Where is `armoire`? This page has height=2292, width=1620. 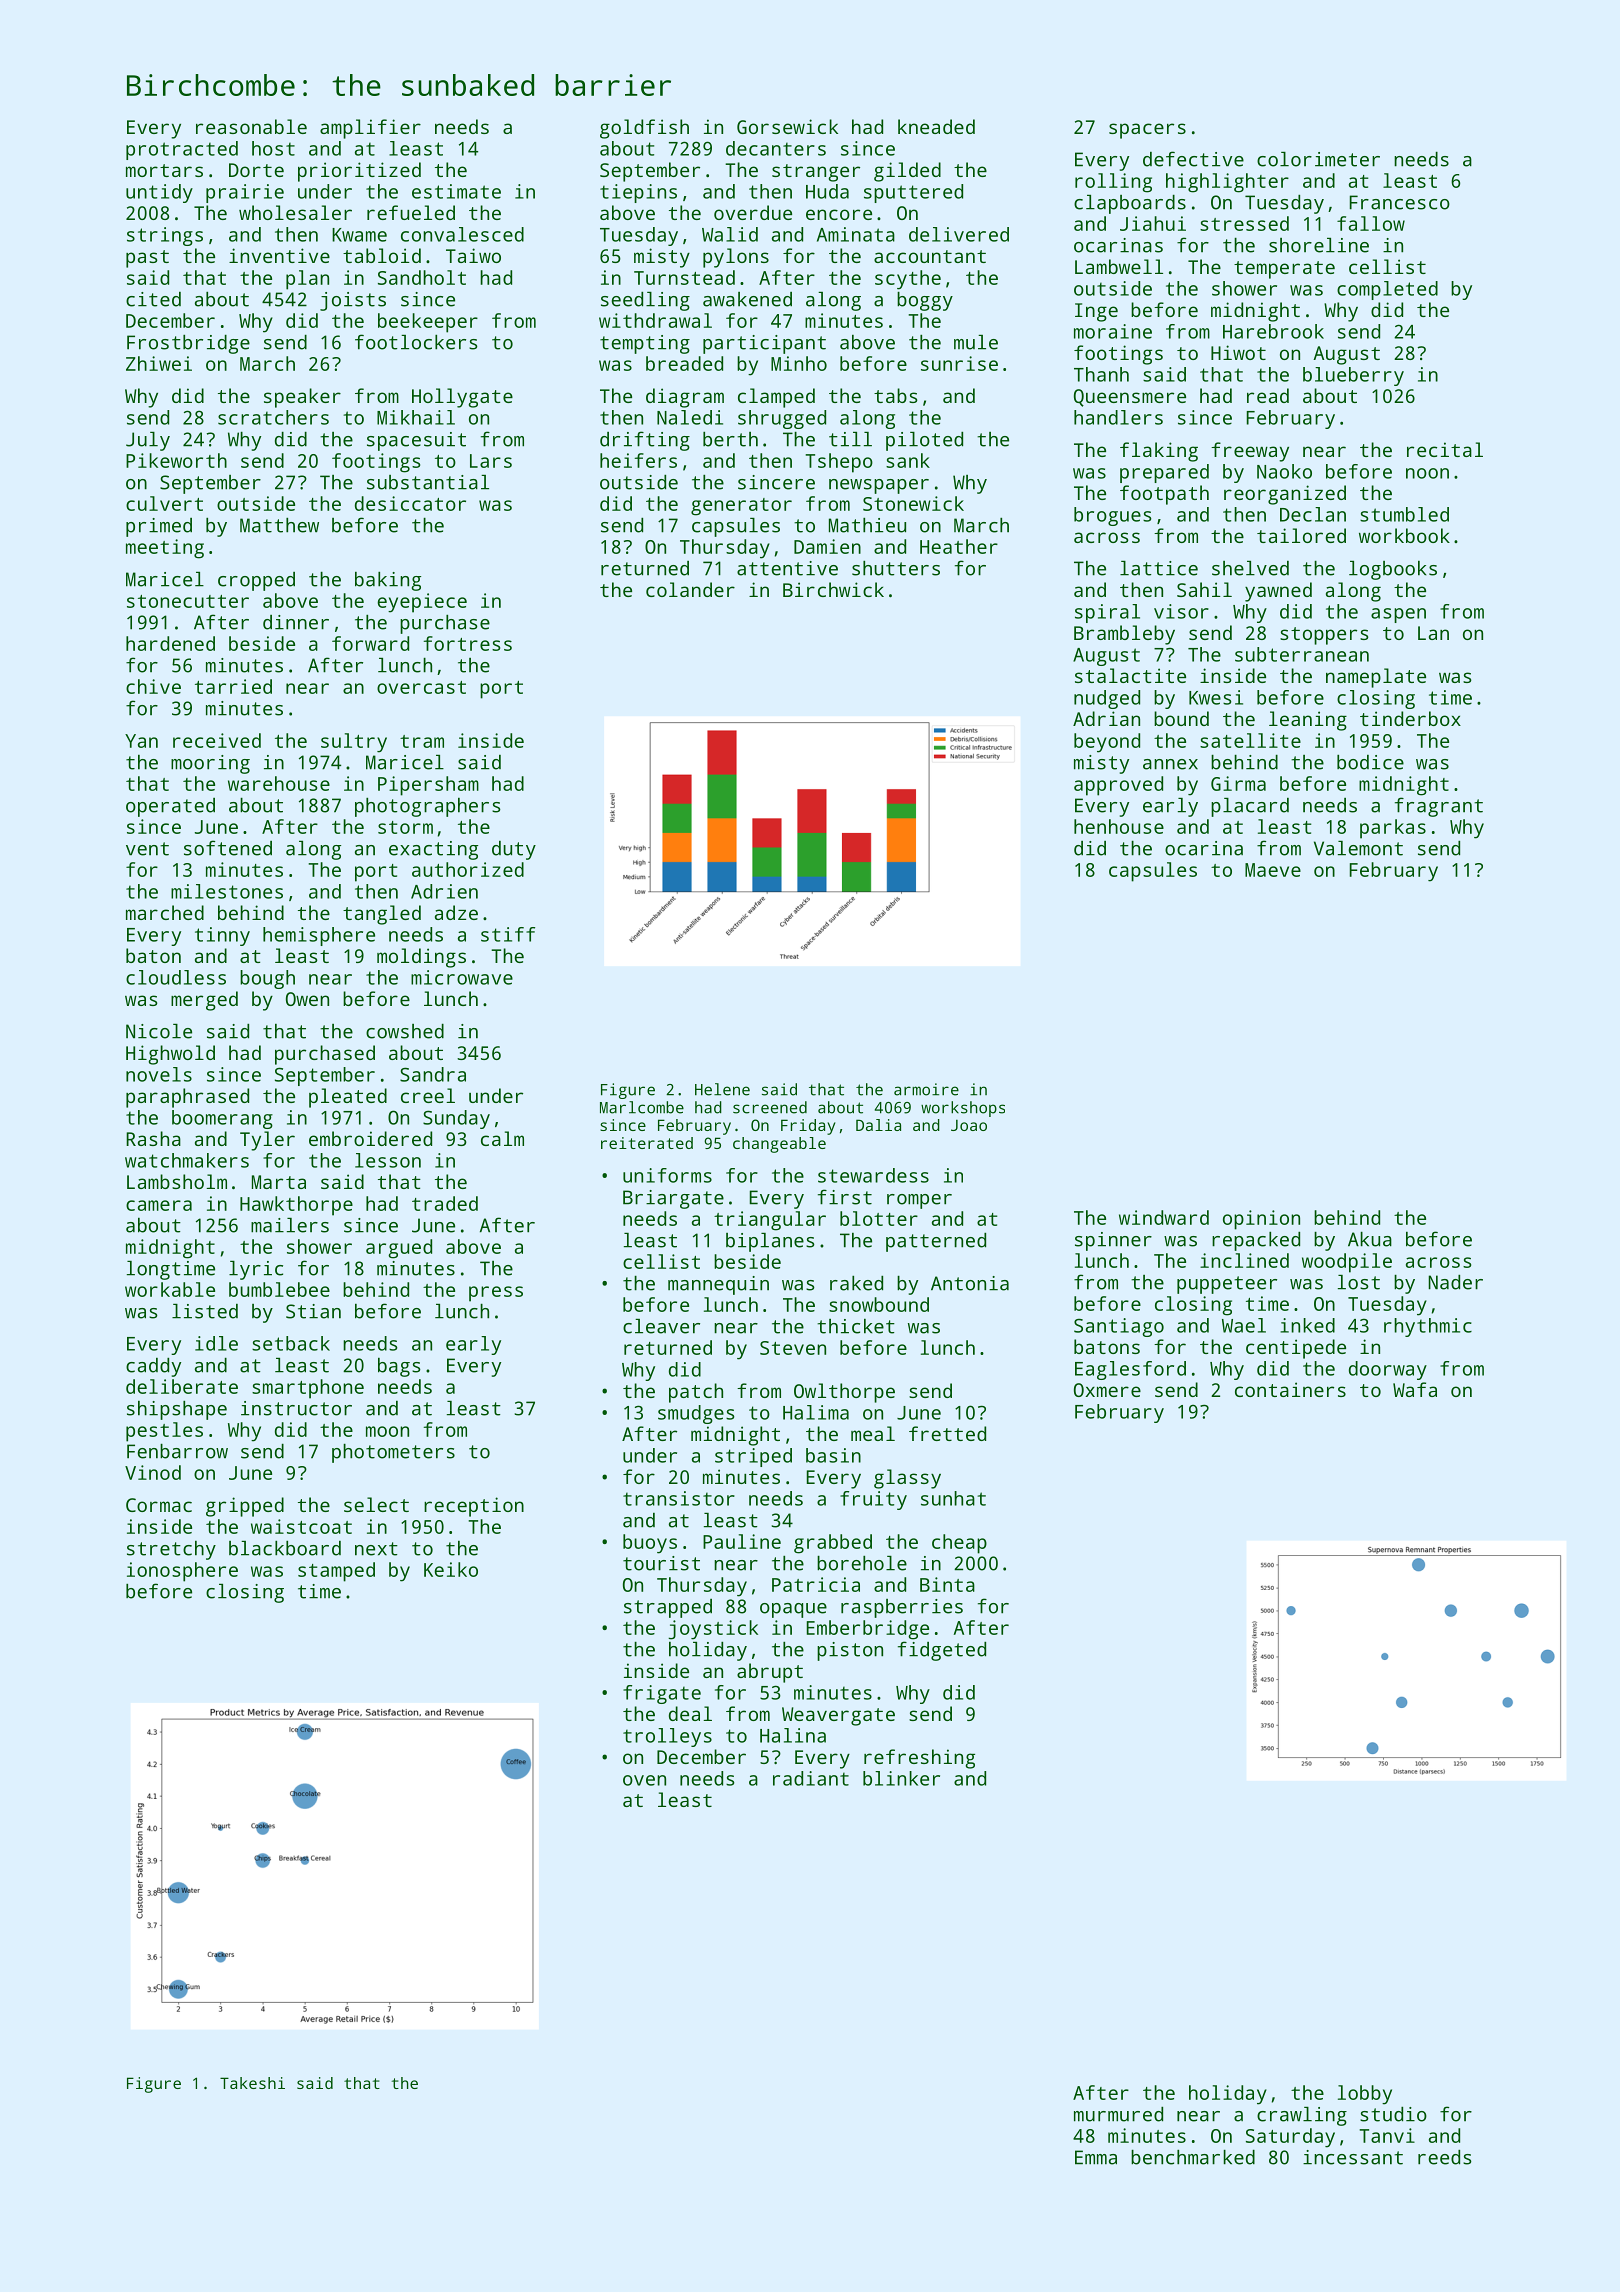
armoire is located at coordinates (926, 1089).
